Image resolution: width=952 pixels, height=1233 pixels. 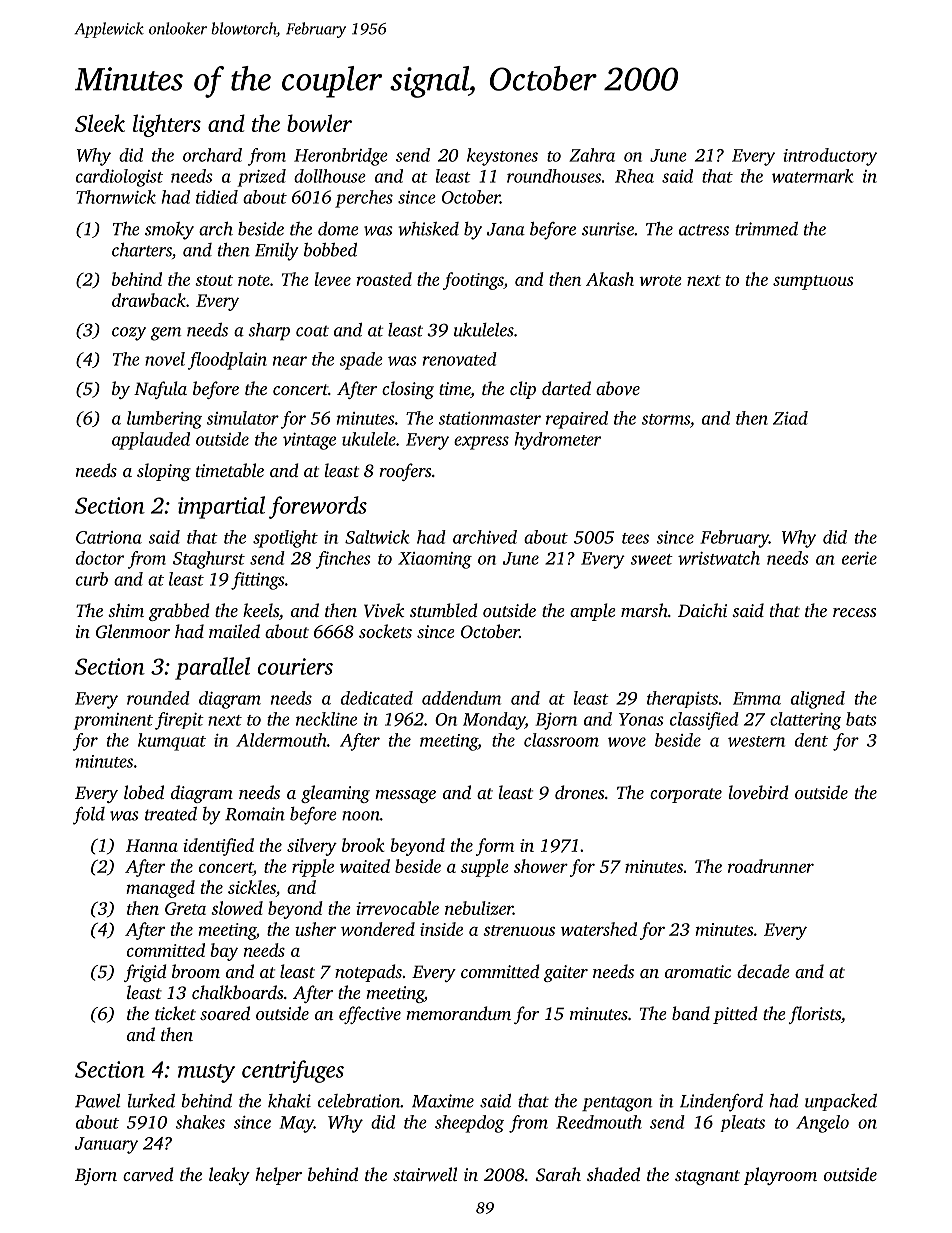 I want to click on introductory, so click(x=830, y=157).
